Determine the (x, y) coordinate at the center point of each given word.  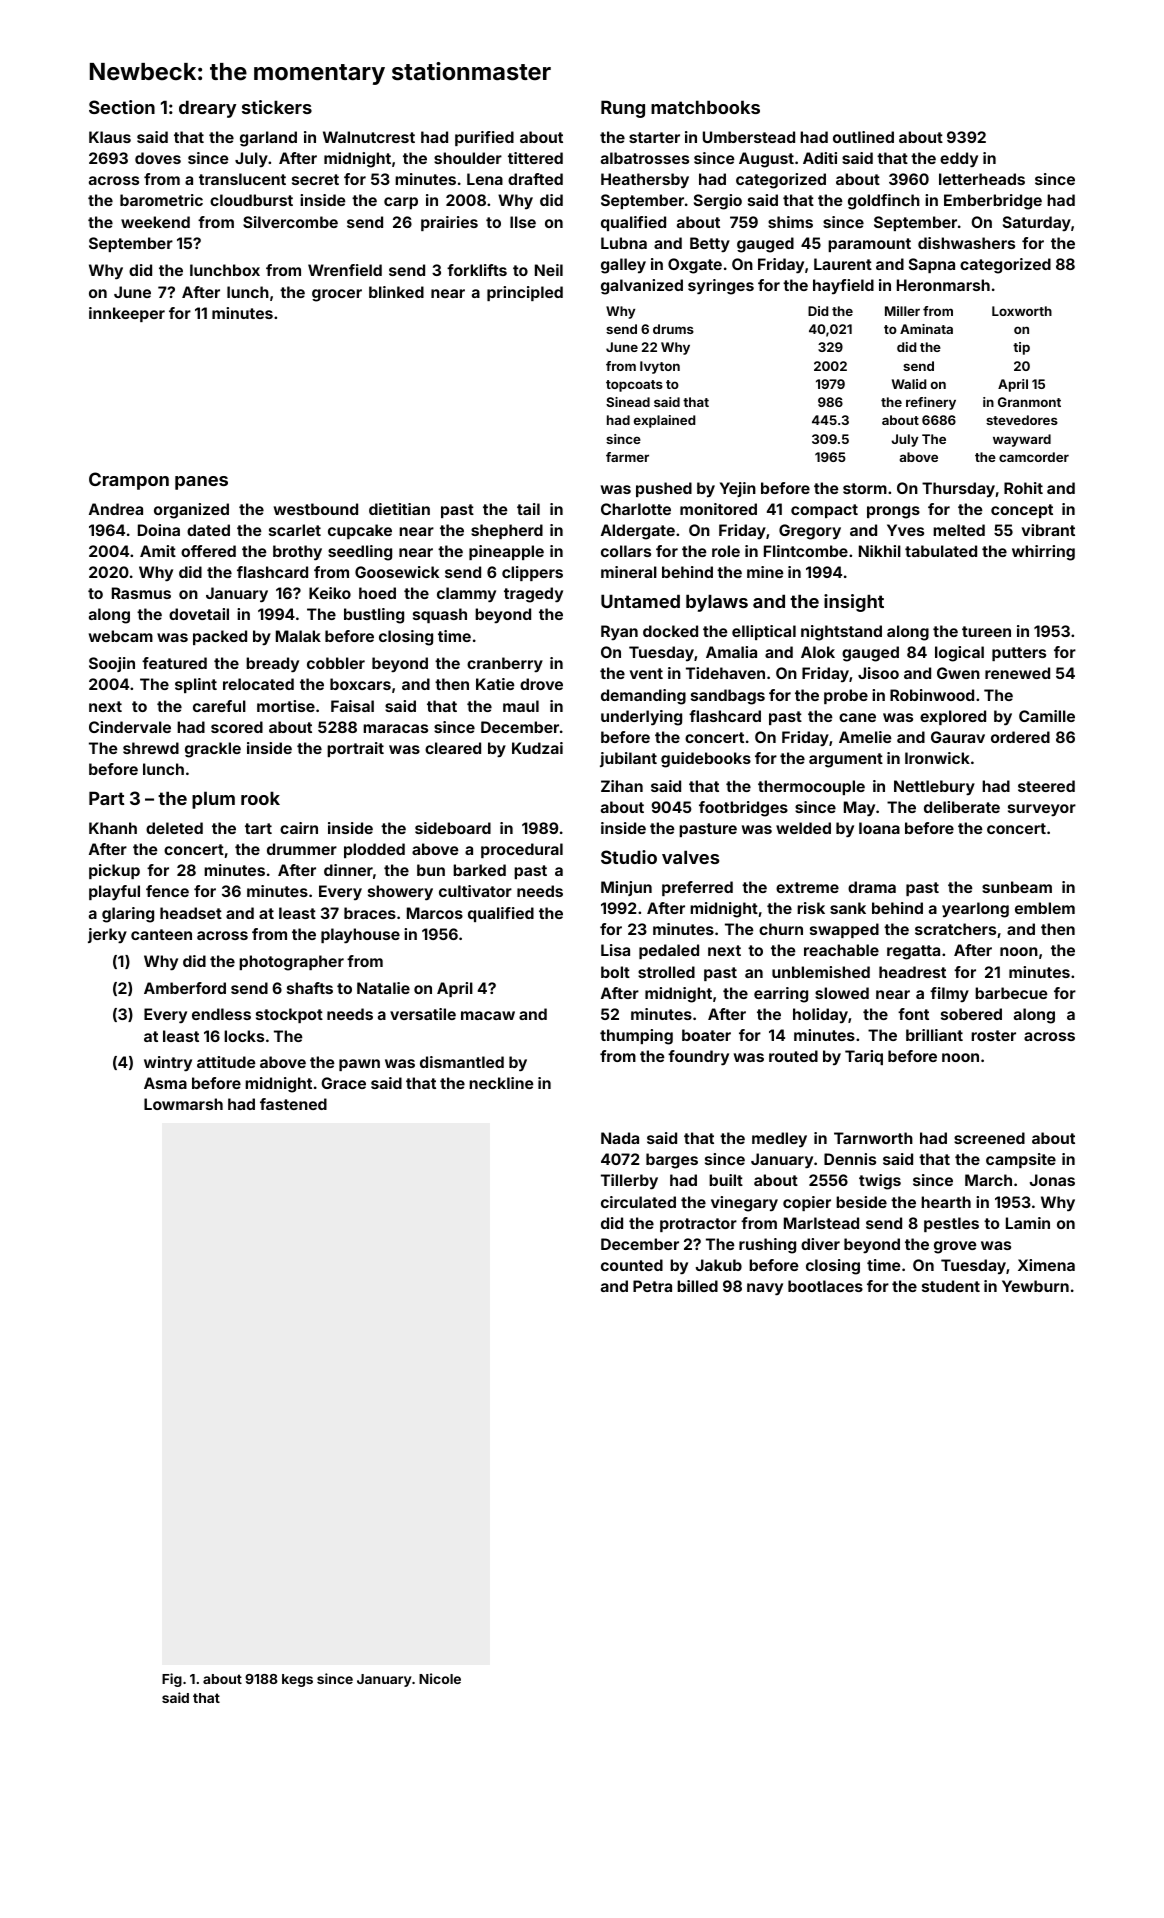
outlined (863, 137)
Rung (623, 109)
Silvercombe (290, 222)
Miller (902, 311)
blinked (396, 292)
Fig (172, 1680)
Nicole (440, 1678)
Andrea (116, 509)
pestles (951, 1224)
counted (632, 1265)
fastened (293, 1104)
